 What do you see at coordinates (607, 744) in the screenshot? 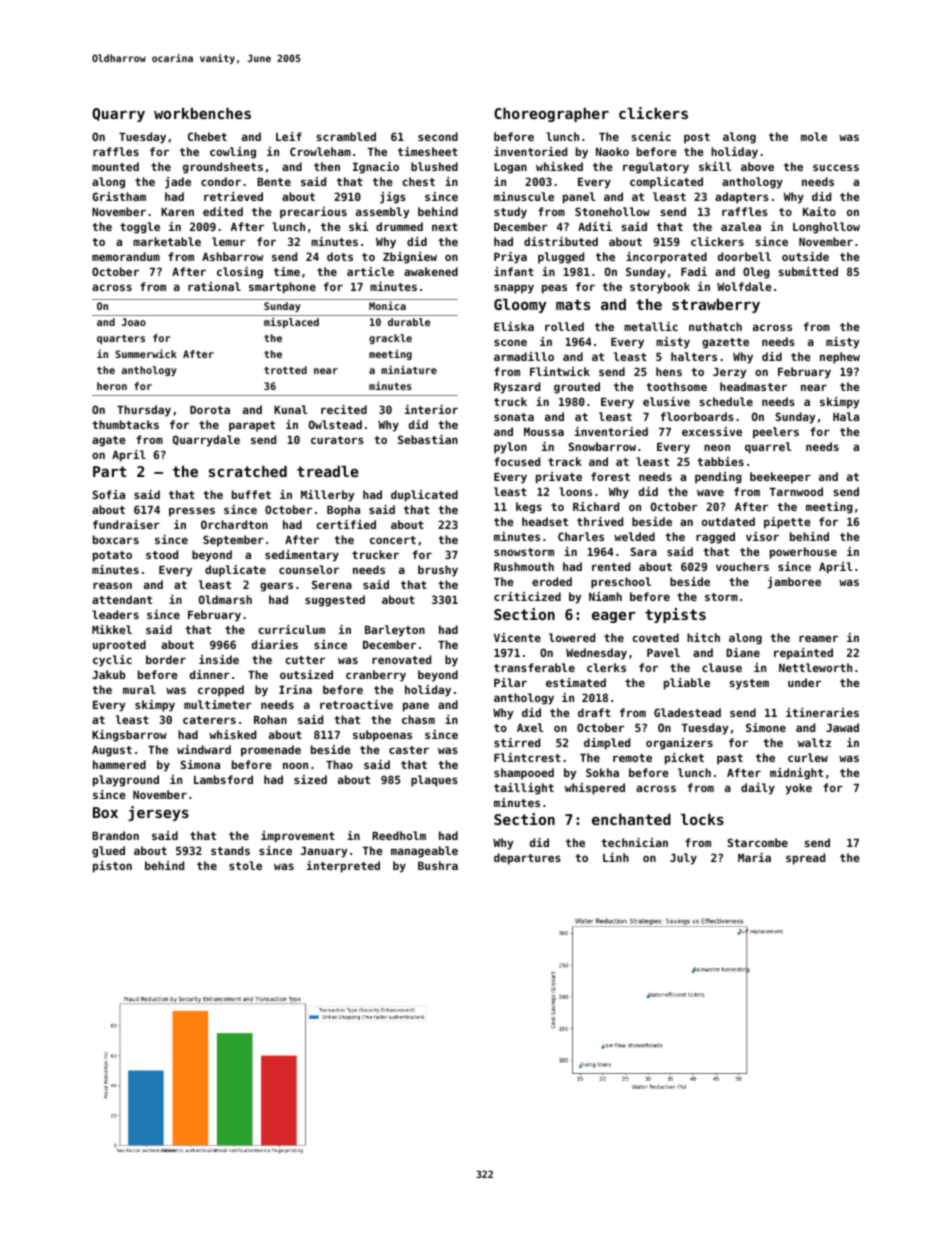
I see `dimpled` at bounding box center [607, 744].
